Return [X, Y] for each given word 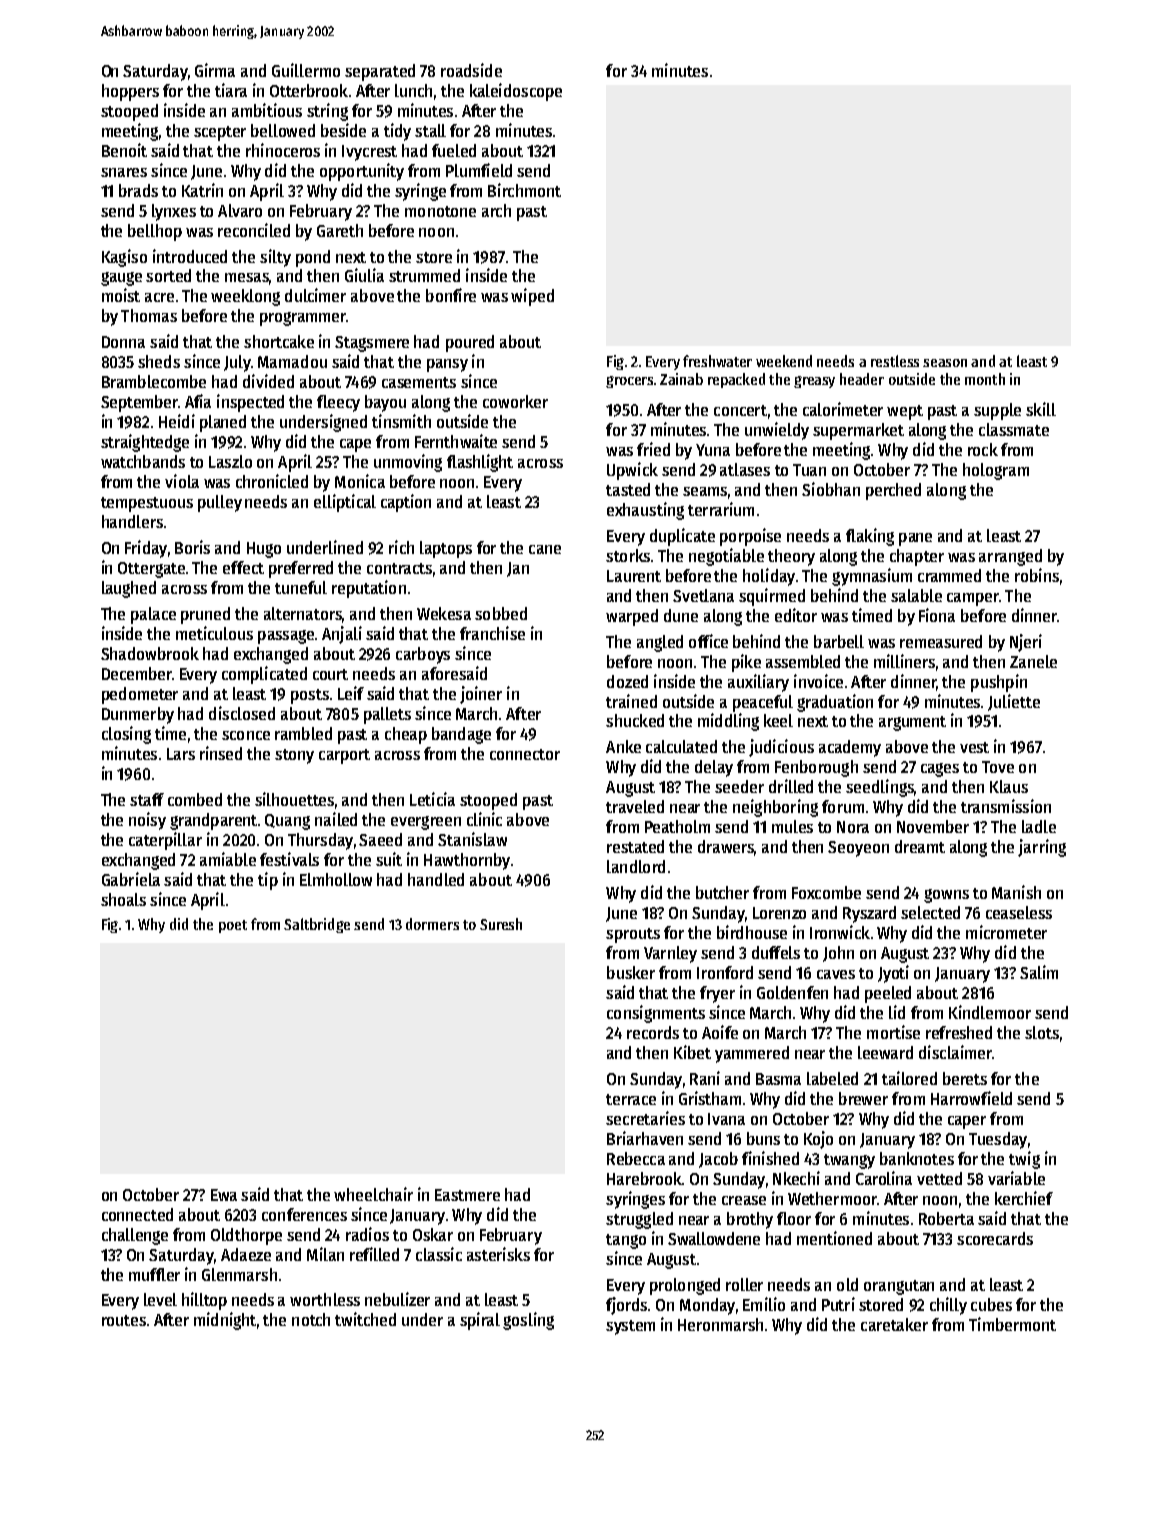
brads [138, 190]
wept [905, 412]
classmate [1014, 429]
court [330, 674]
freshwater [717, 361]
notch [311, 1319]
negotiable [726, 557]
